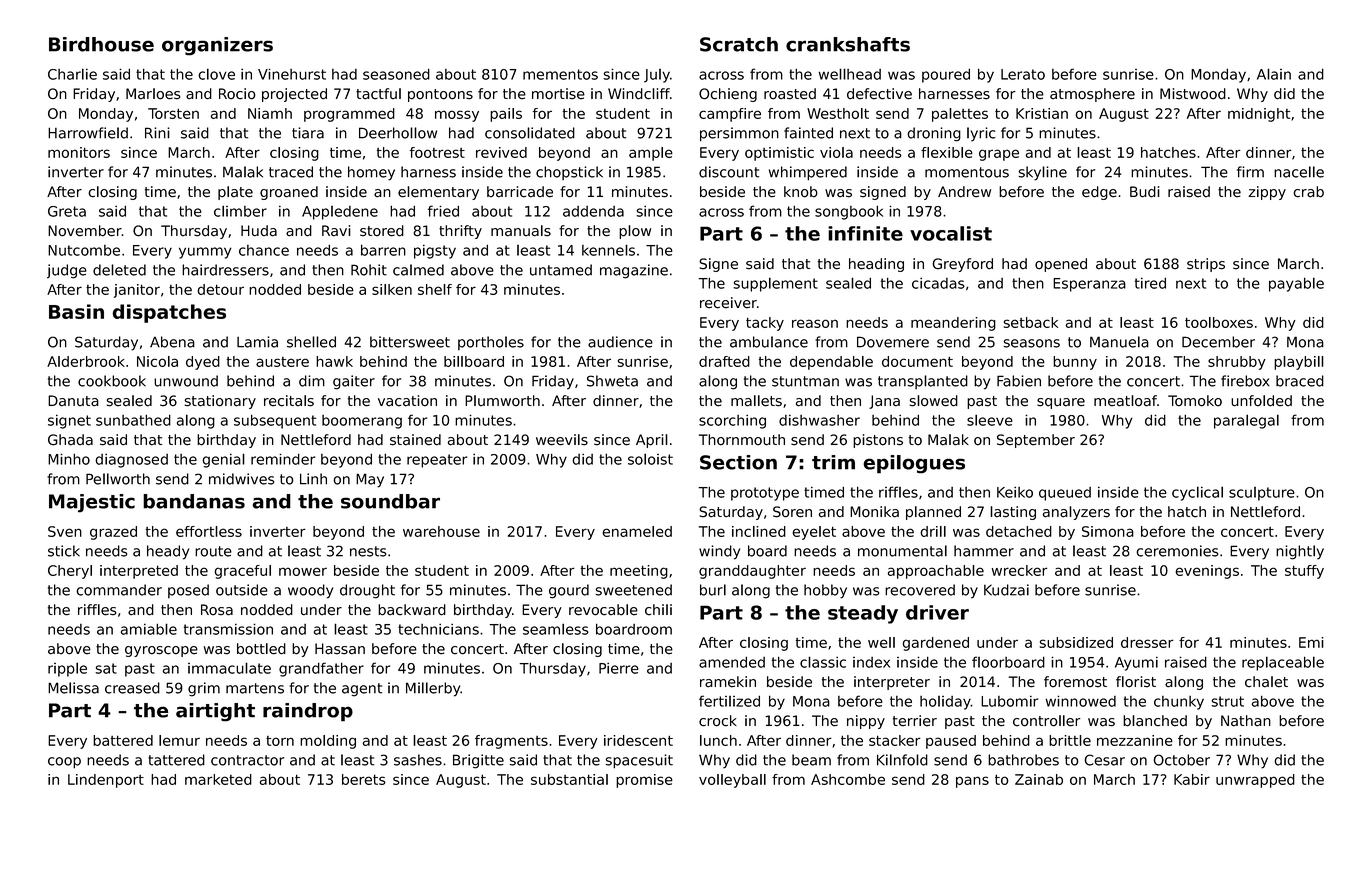  Describe the element at coordinates (1076, 642) in the screenshot. I see `subsidized` at that location.
